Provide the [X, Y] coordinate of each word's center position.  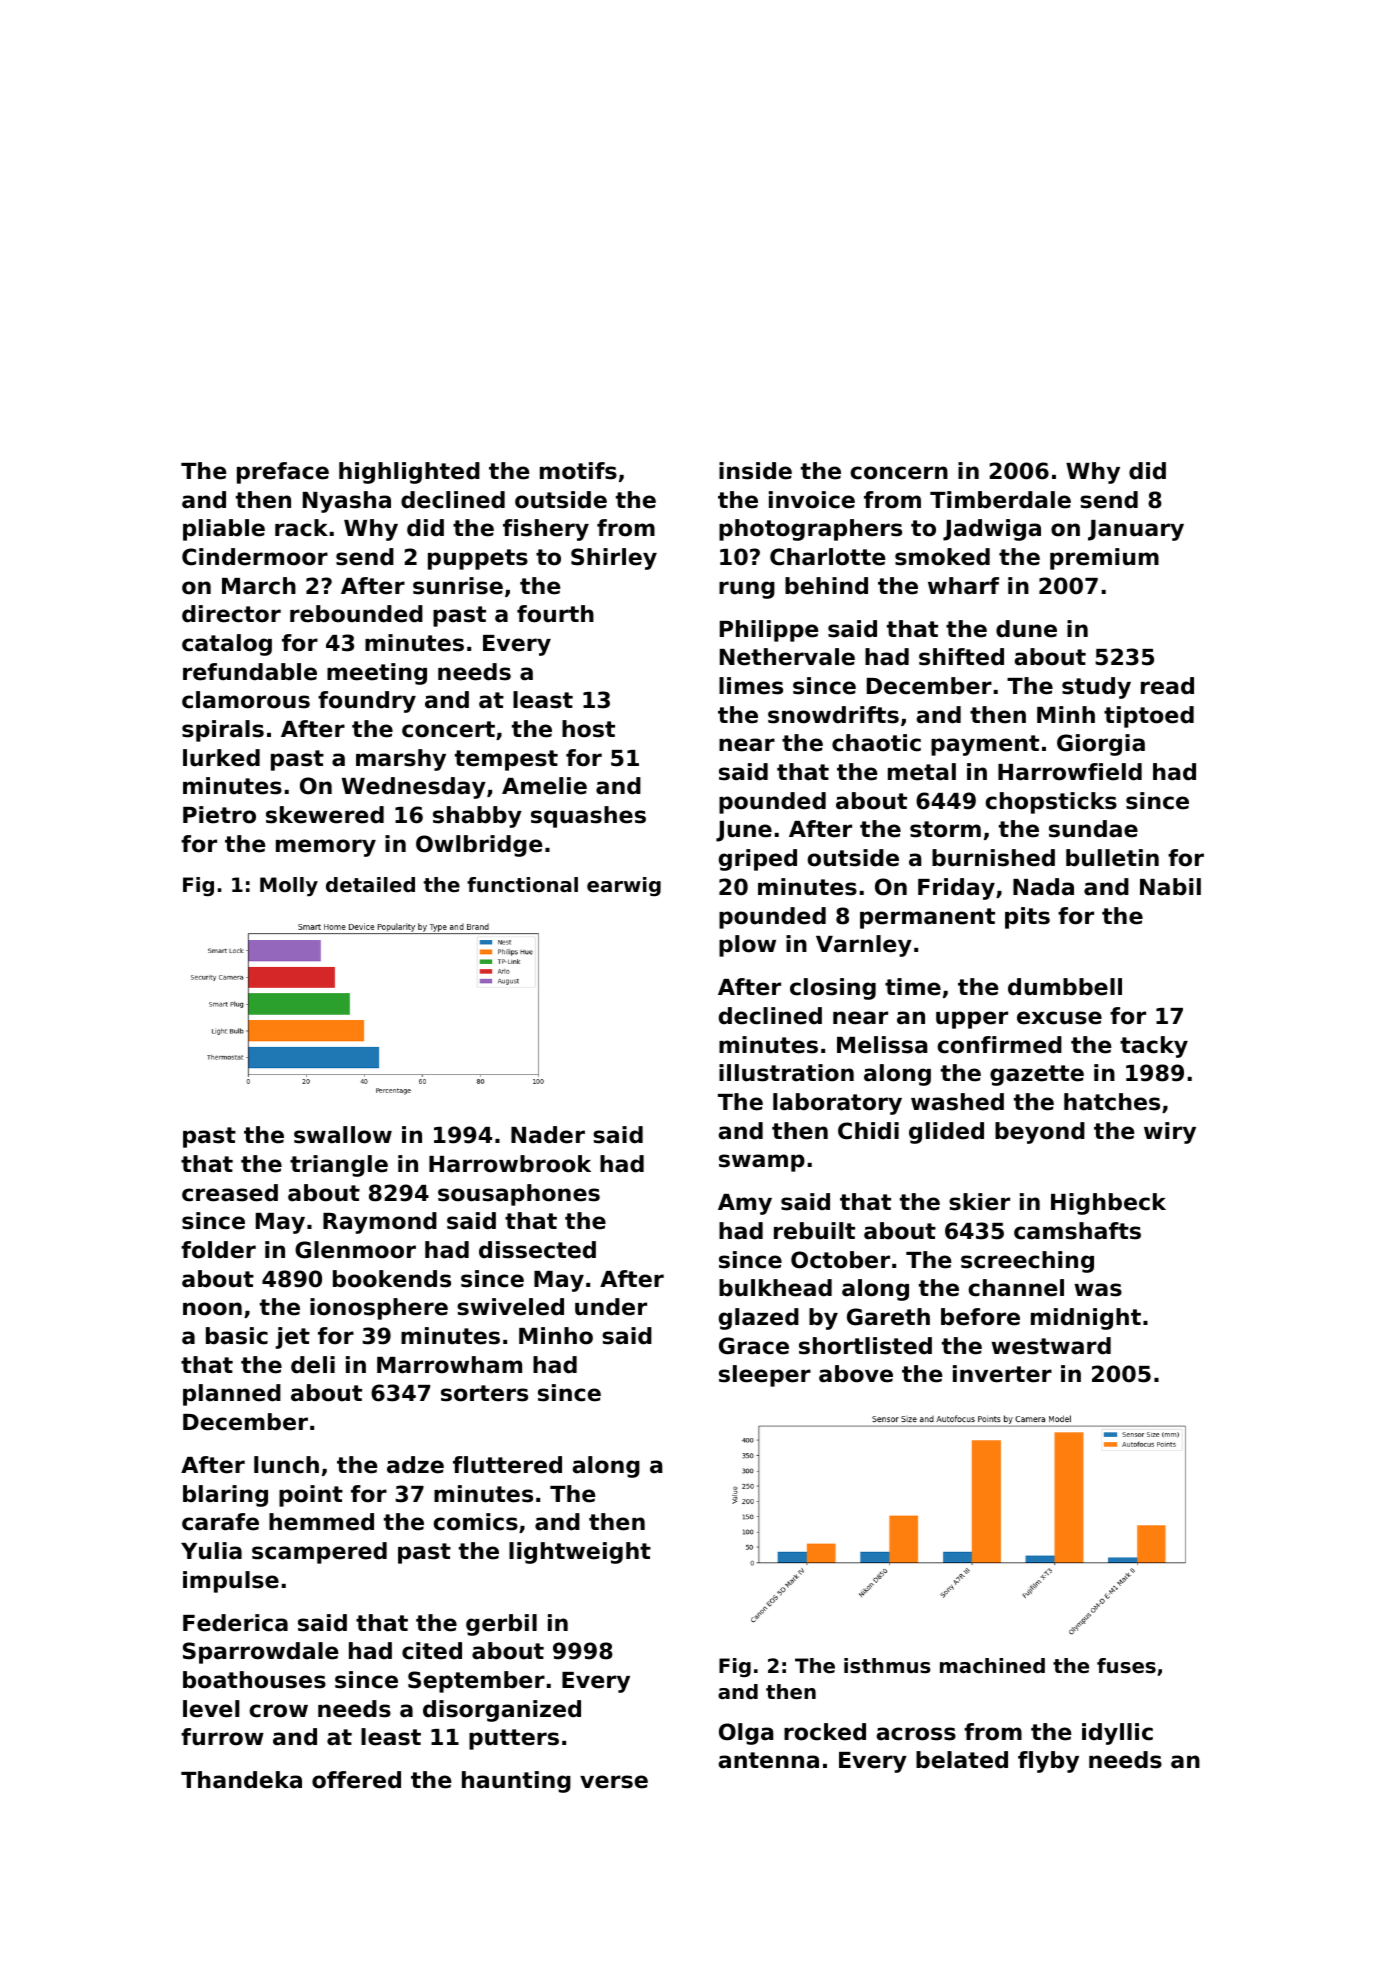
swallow [343, 1135]
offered [356, 1780]
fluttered [507, 1465]
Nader [548, 1135]
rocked [825, 1732]
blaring [225, 1496]
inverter [1002, 1374]
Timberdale [1000, 500]
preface [283, 473]
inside [755, 471]
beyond [1040, 1133]
